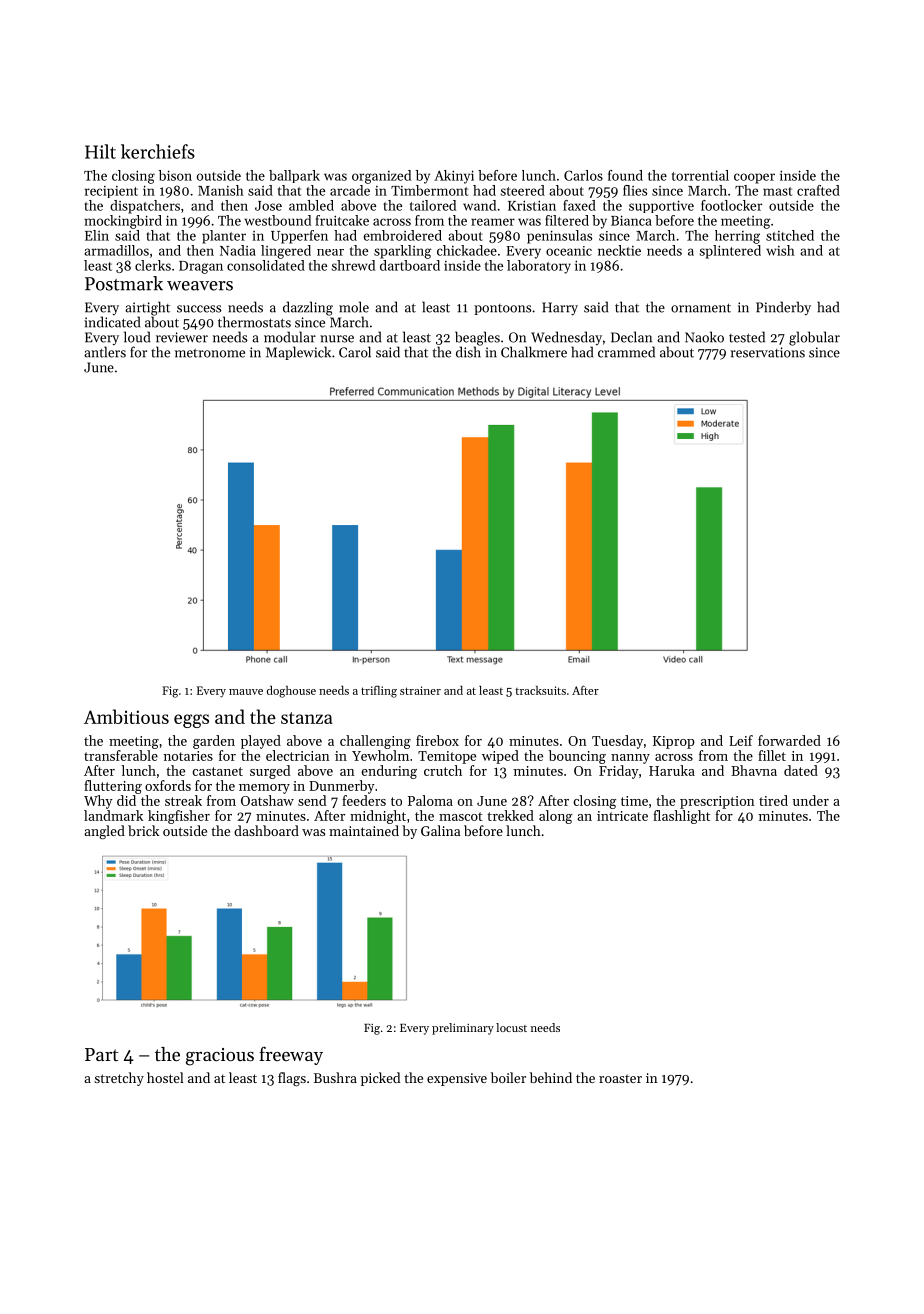  Describe the element at coordinates (789, 740) in the document. I see `forwarded` at that location.
